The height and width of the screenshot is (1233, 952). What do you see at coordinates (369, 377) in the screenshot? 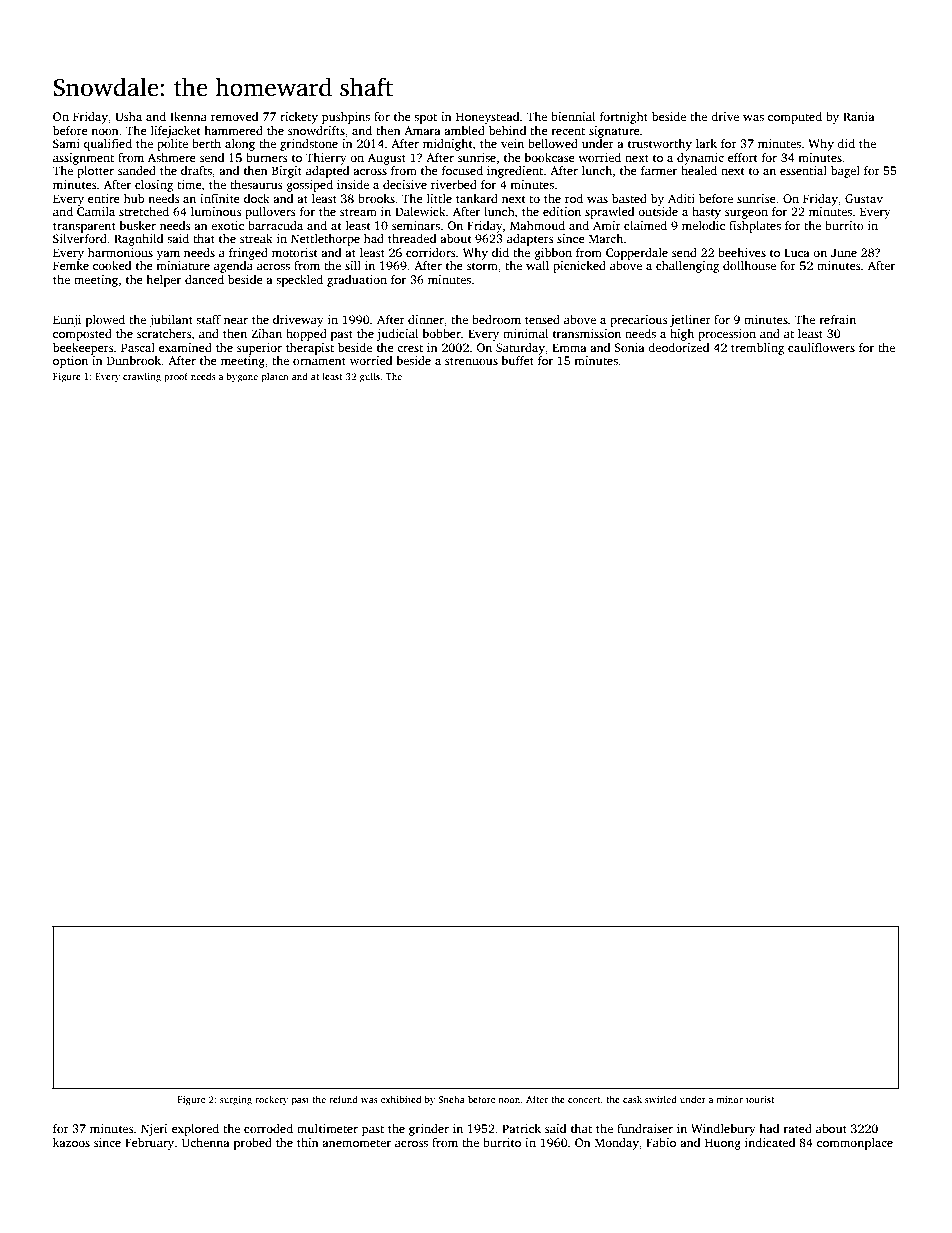
I see `gulls` at bounding box center [369, 377].
